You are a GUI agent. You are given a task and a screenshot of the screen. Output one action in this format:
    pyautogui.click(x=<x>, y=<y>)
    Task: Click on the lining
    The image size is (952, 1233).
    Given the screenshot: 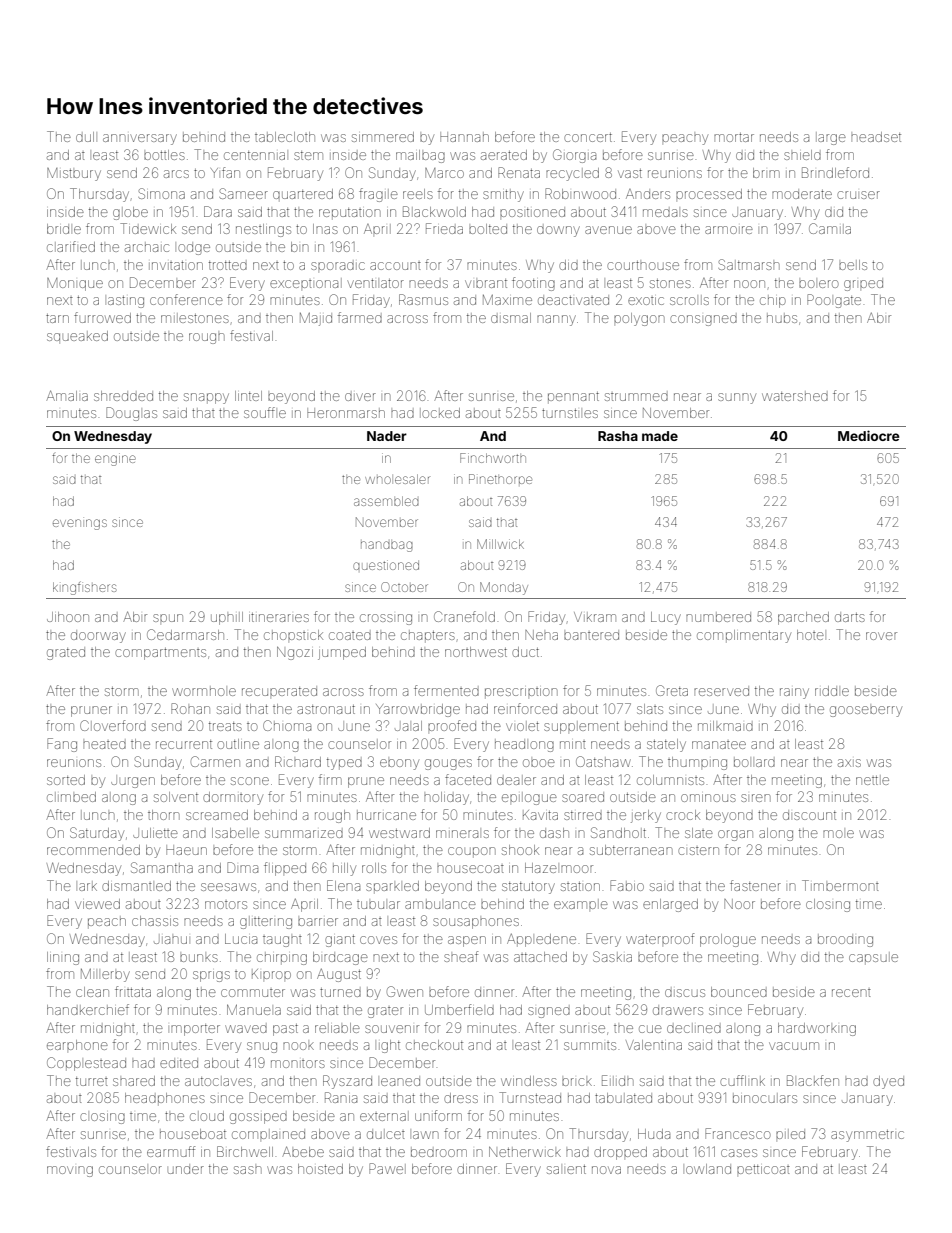 What is the action you would take?
    pyautogui.click(x=63, y=958)
